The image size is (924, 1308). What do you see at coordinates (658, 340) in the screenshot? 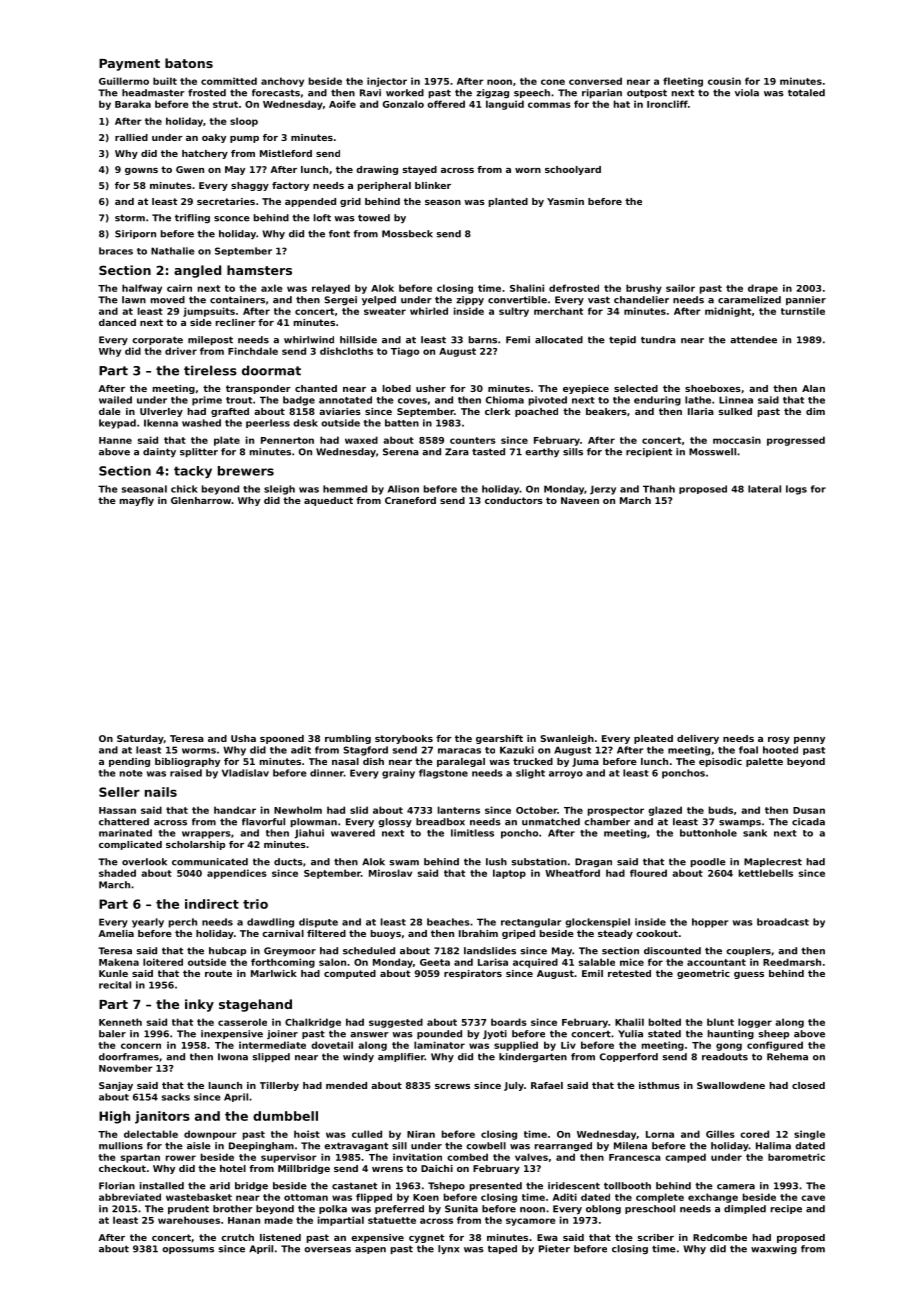
I see `tundra` at bounding box center [658, 340].
